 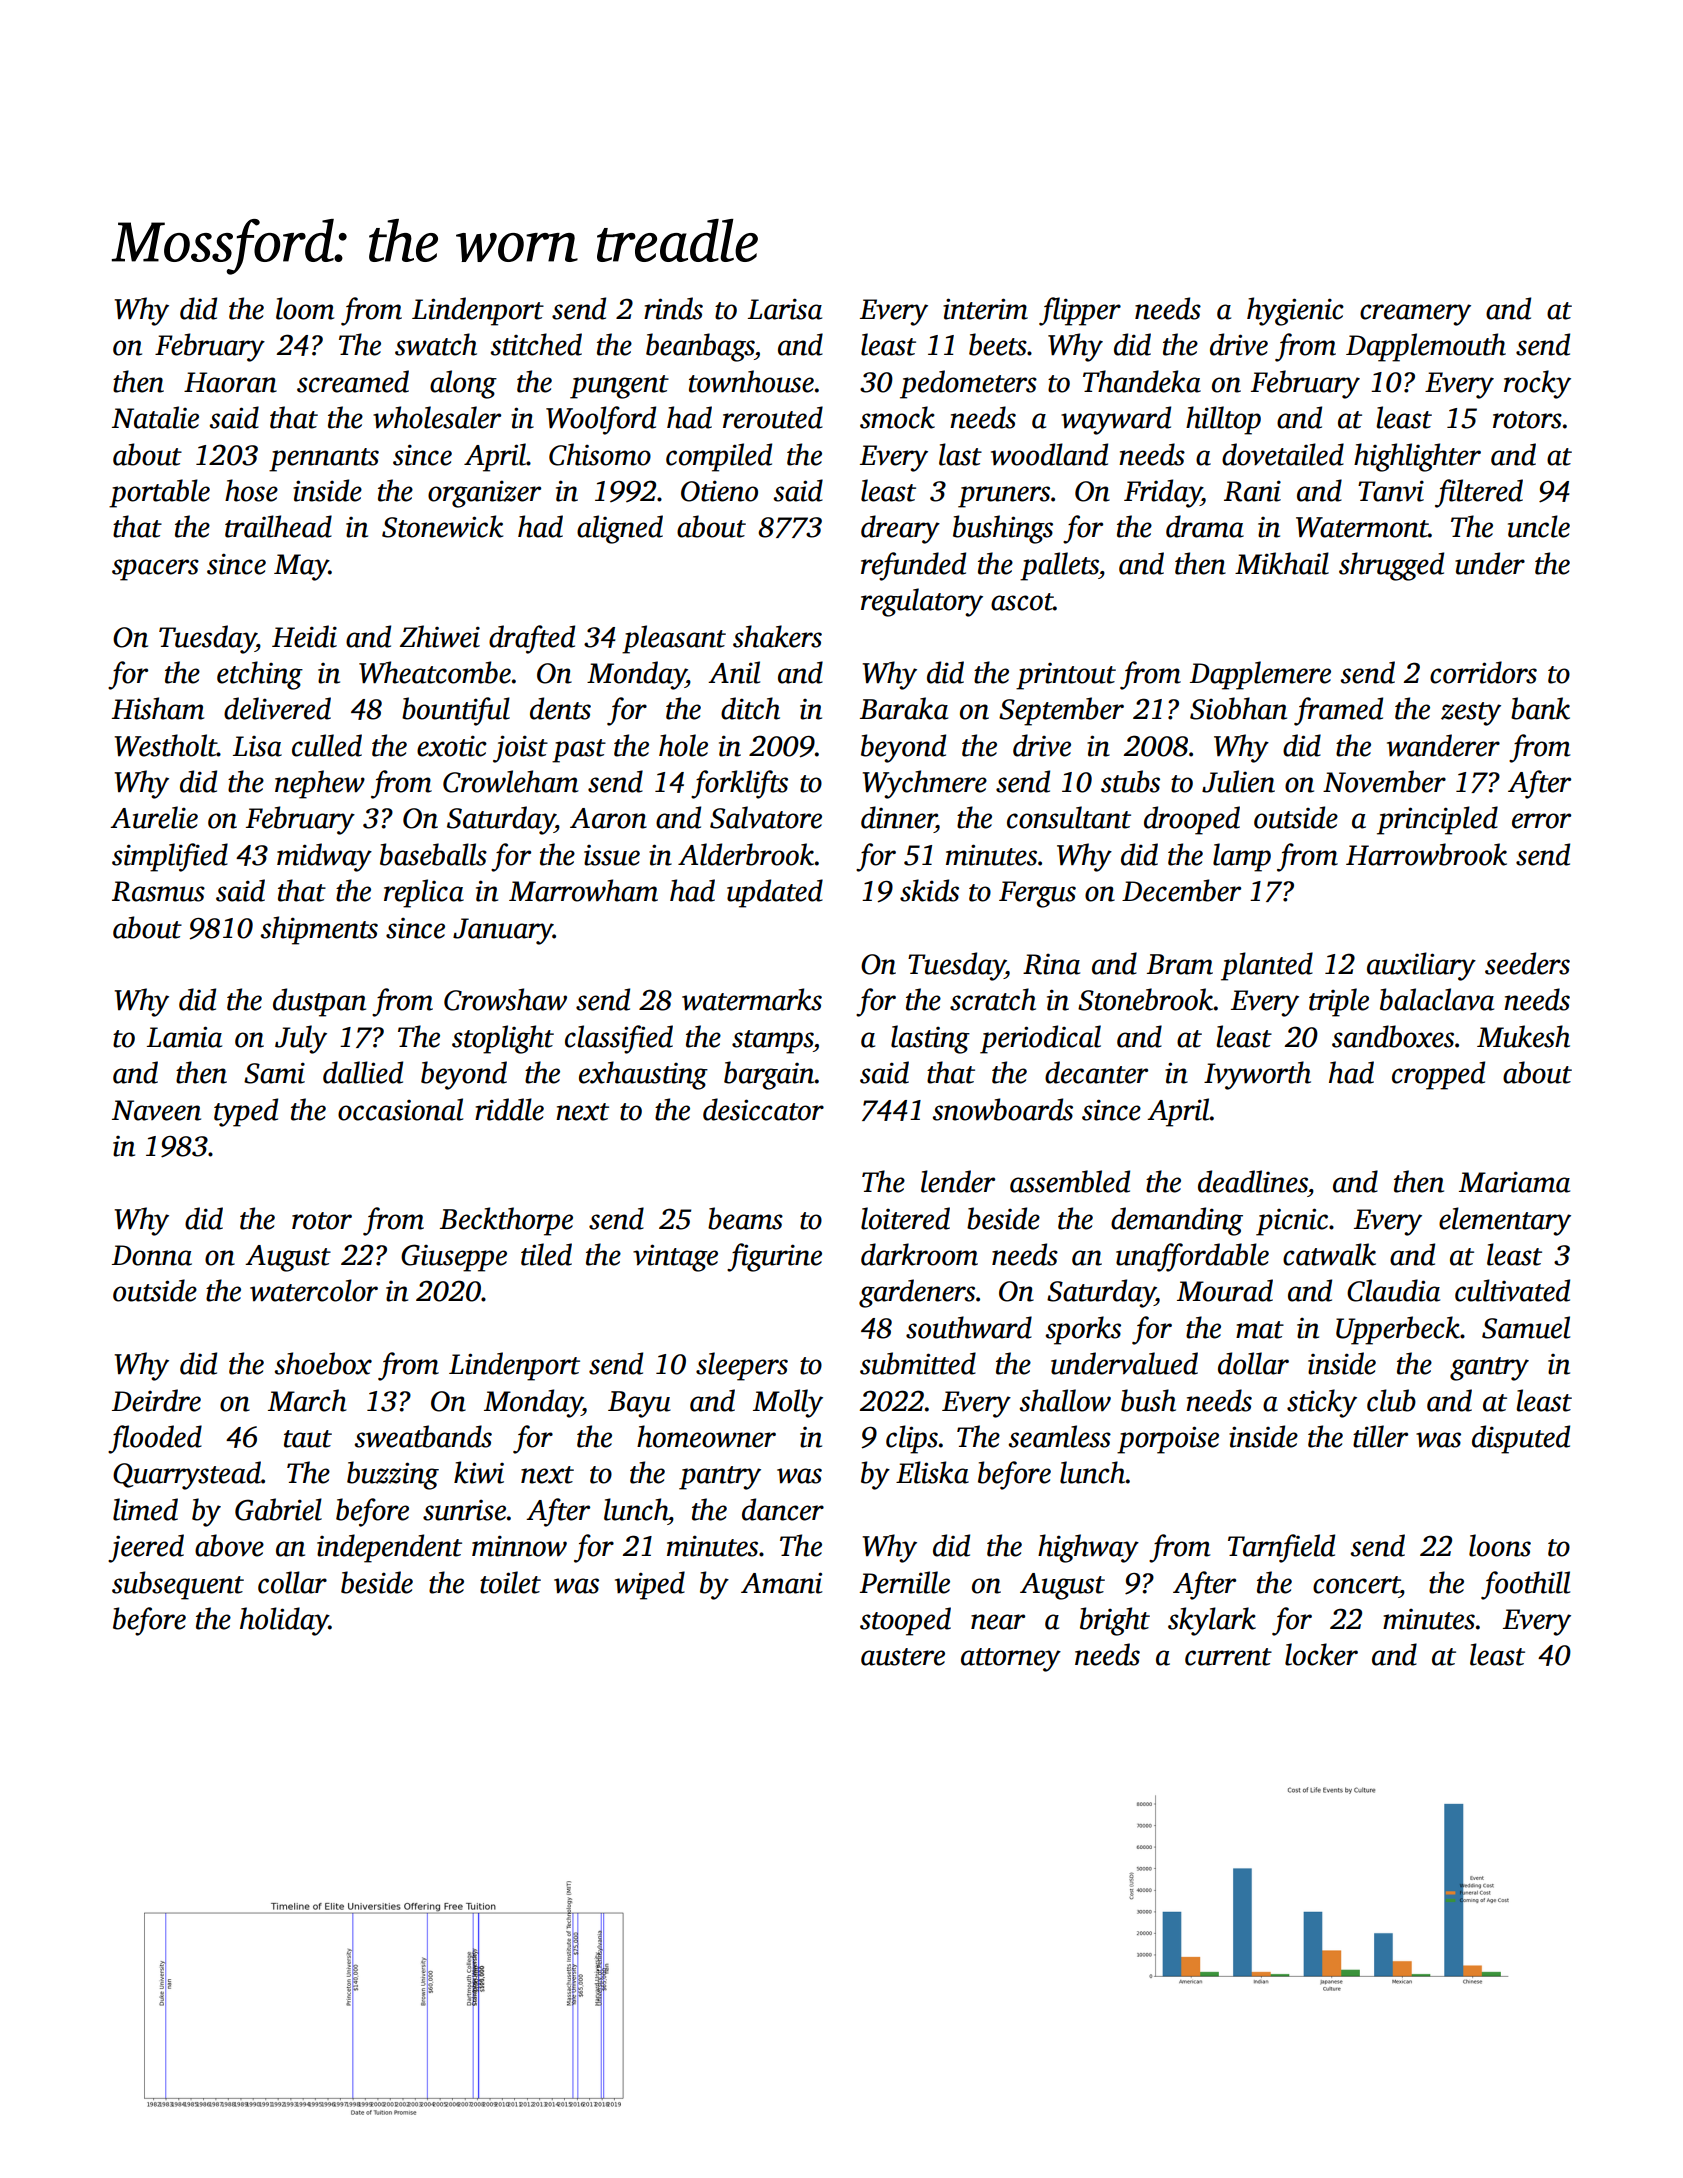 What do you see at coordinates (436, 344) in the document?
I see `swatch` at bounding box center [436, 344].
